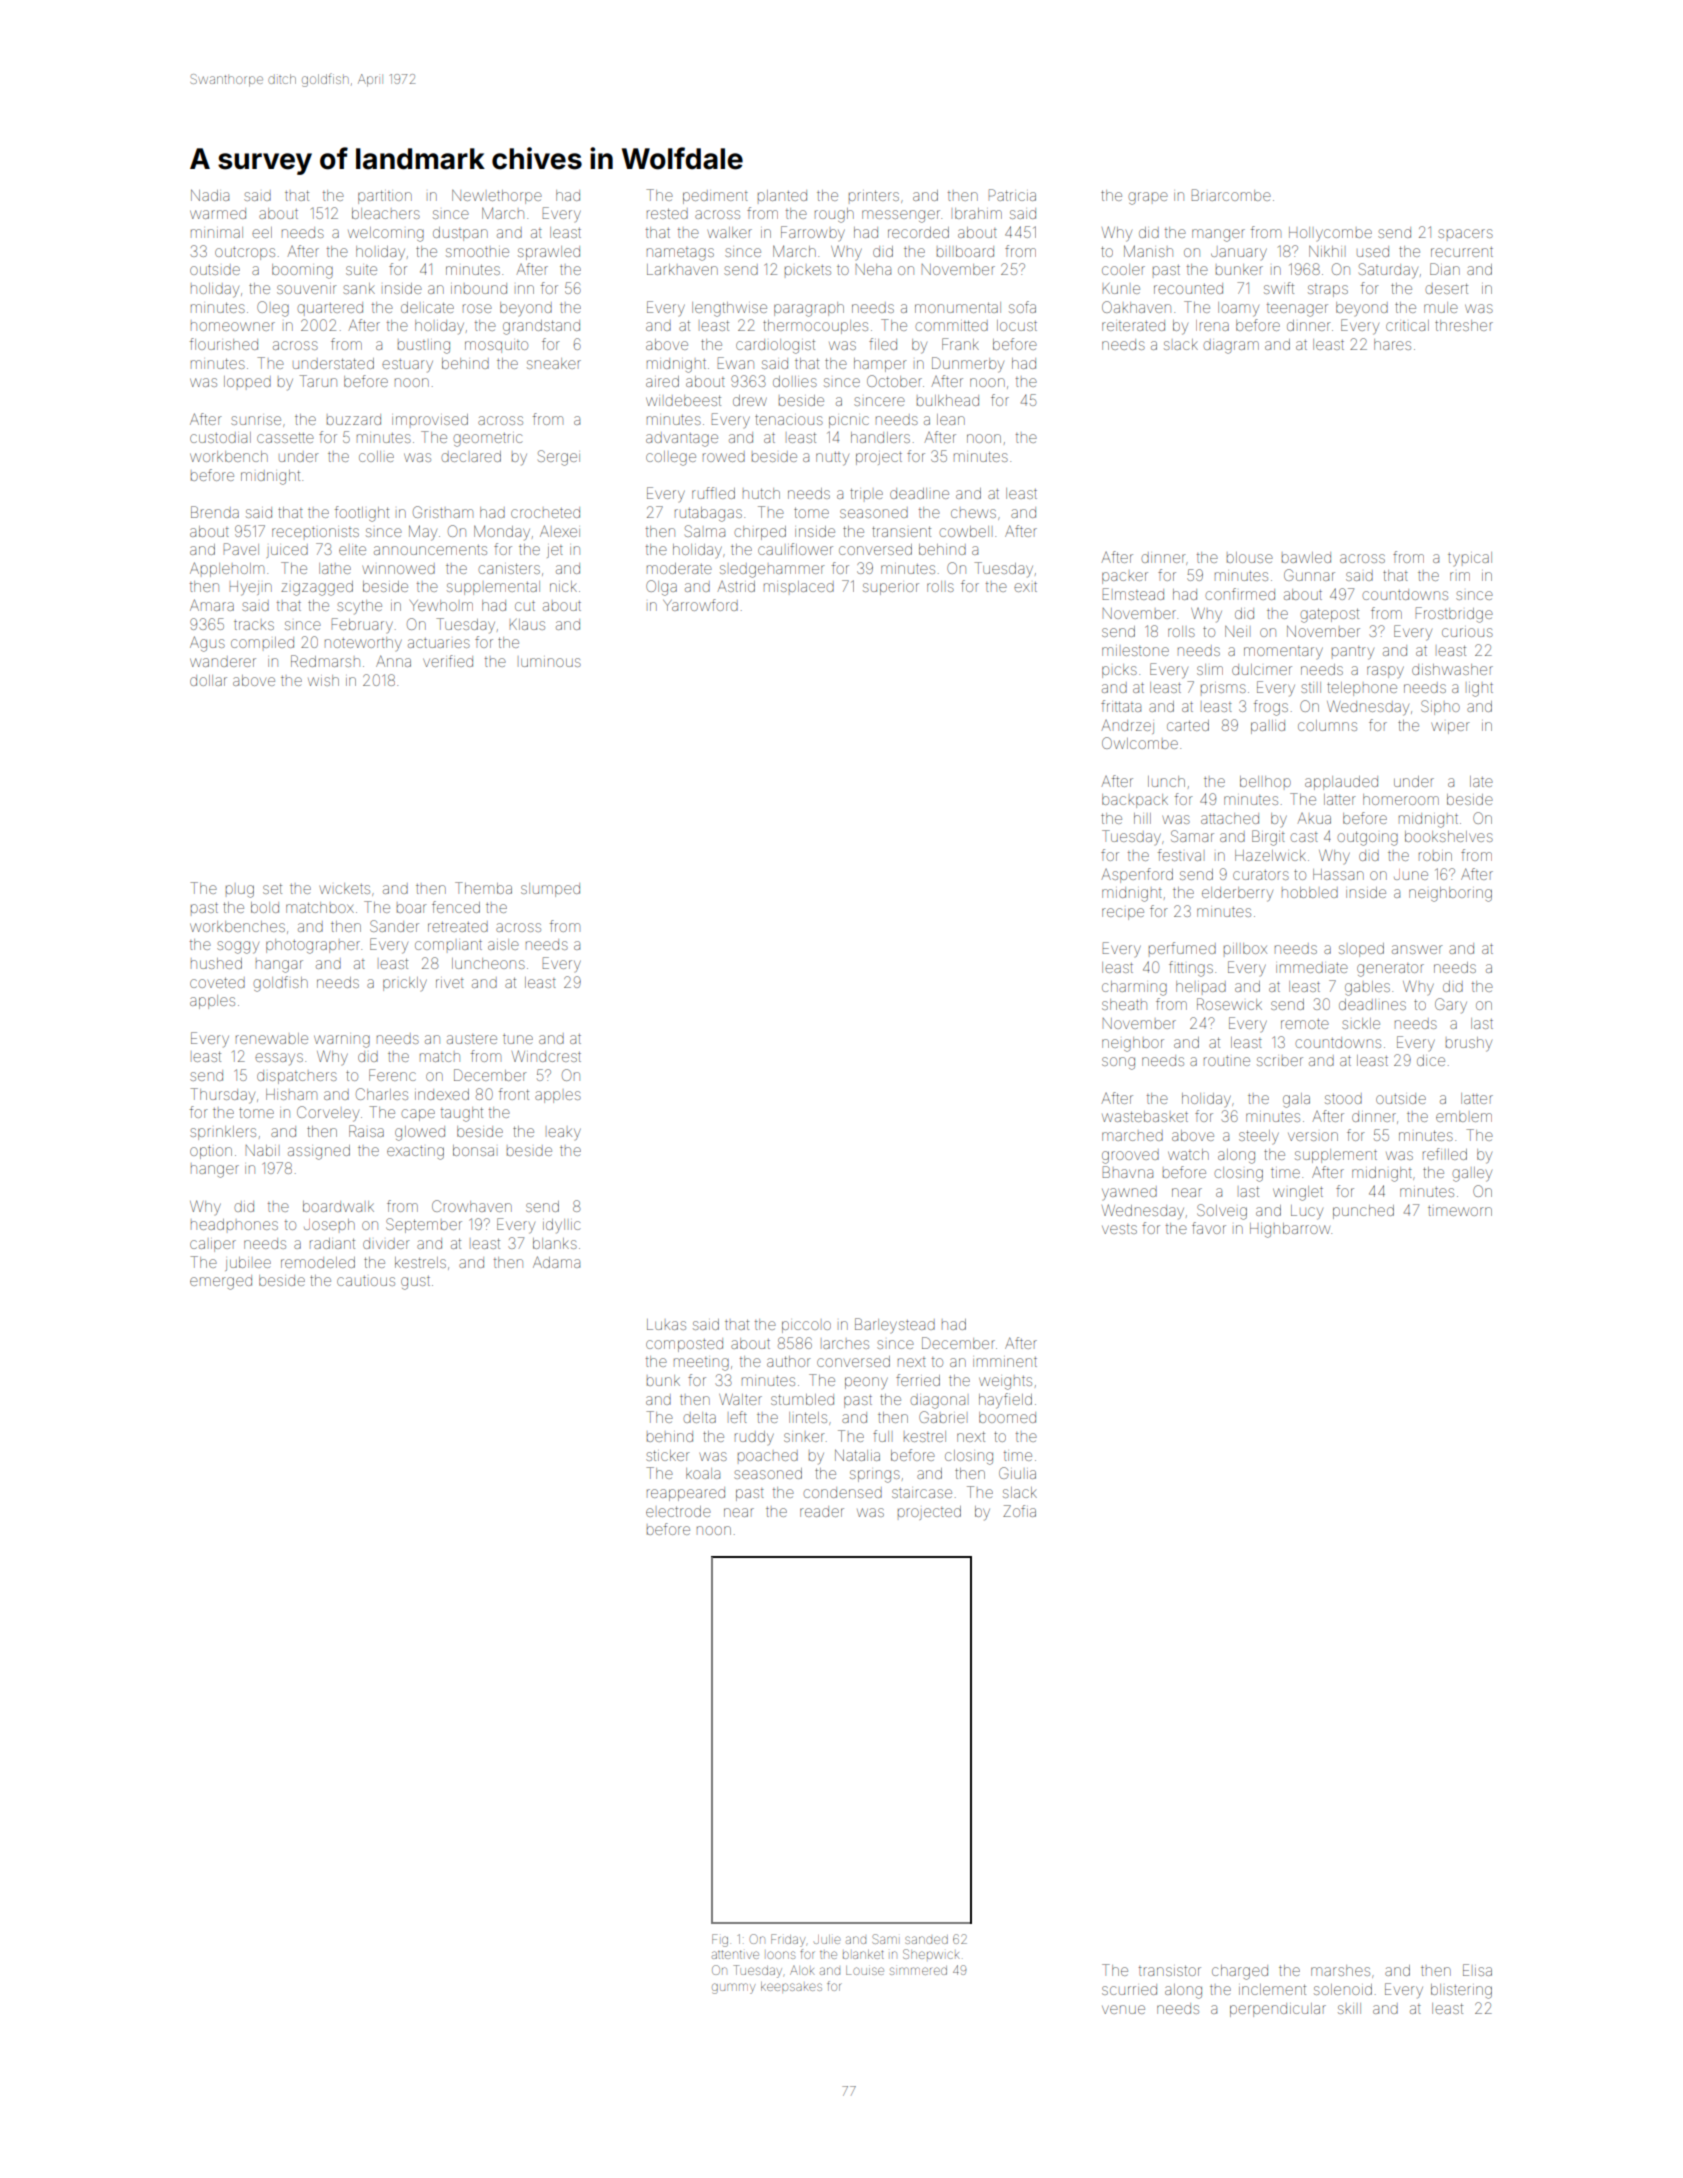 This screenshot has width=1683, height=2178. What do you see at coordinates (874, 195) in the screenshot?
I see `printers` at bounding box center [874, 195].
